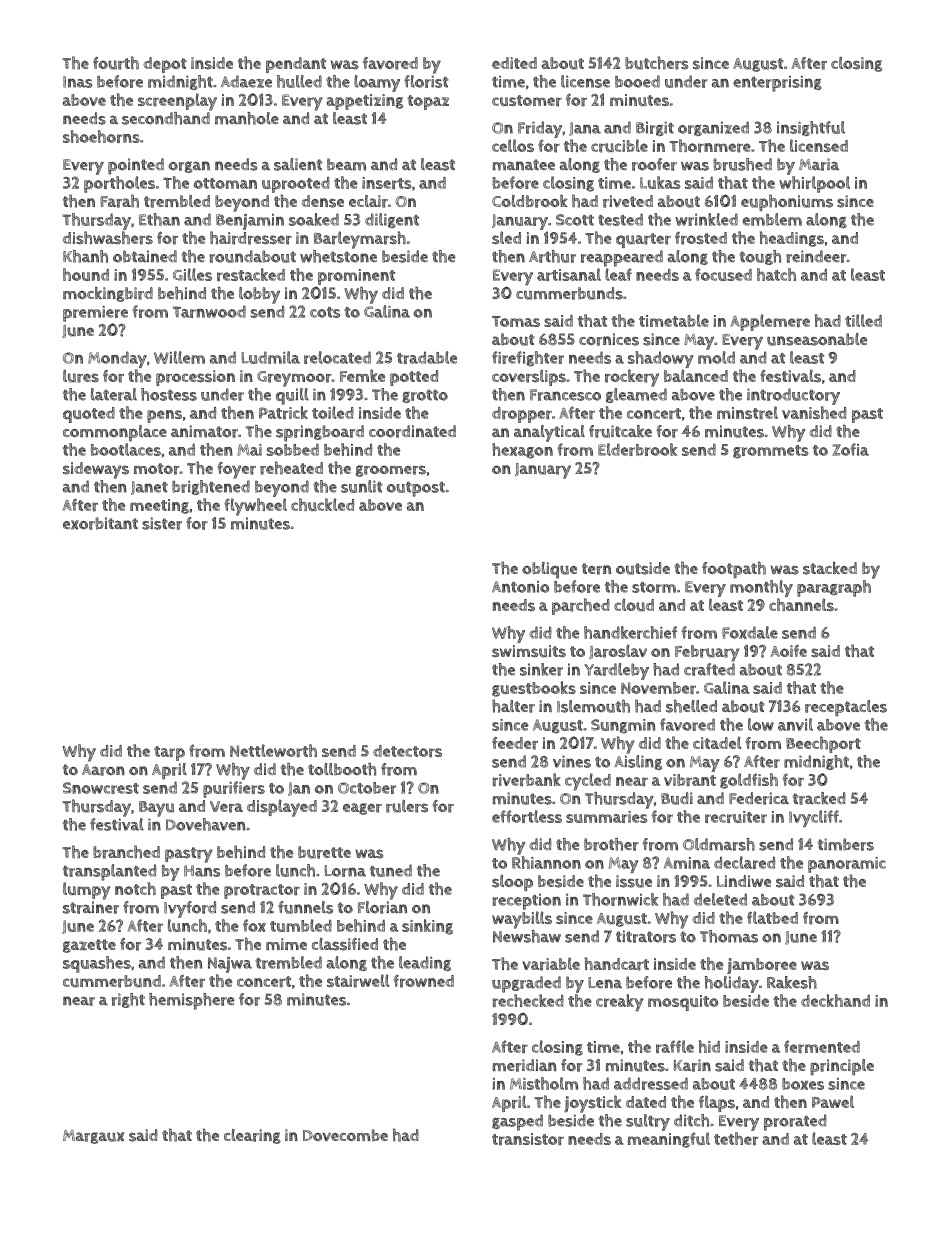 This screenshot has width=952, height=1233. Describe the element at coordinates (793, 396) in the screenshot. I see `introductory` at that location.
